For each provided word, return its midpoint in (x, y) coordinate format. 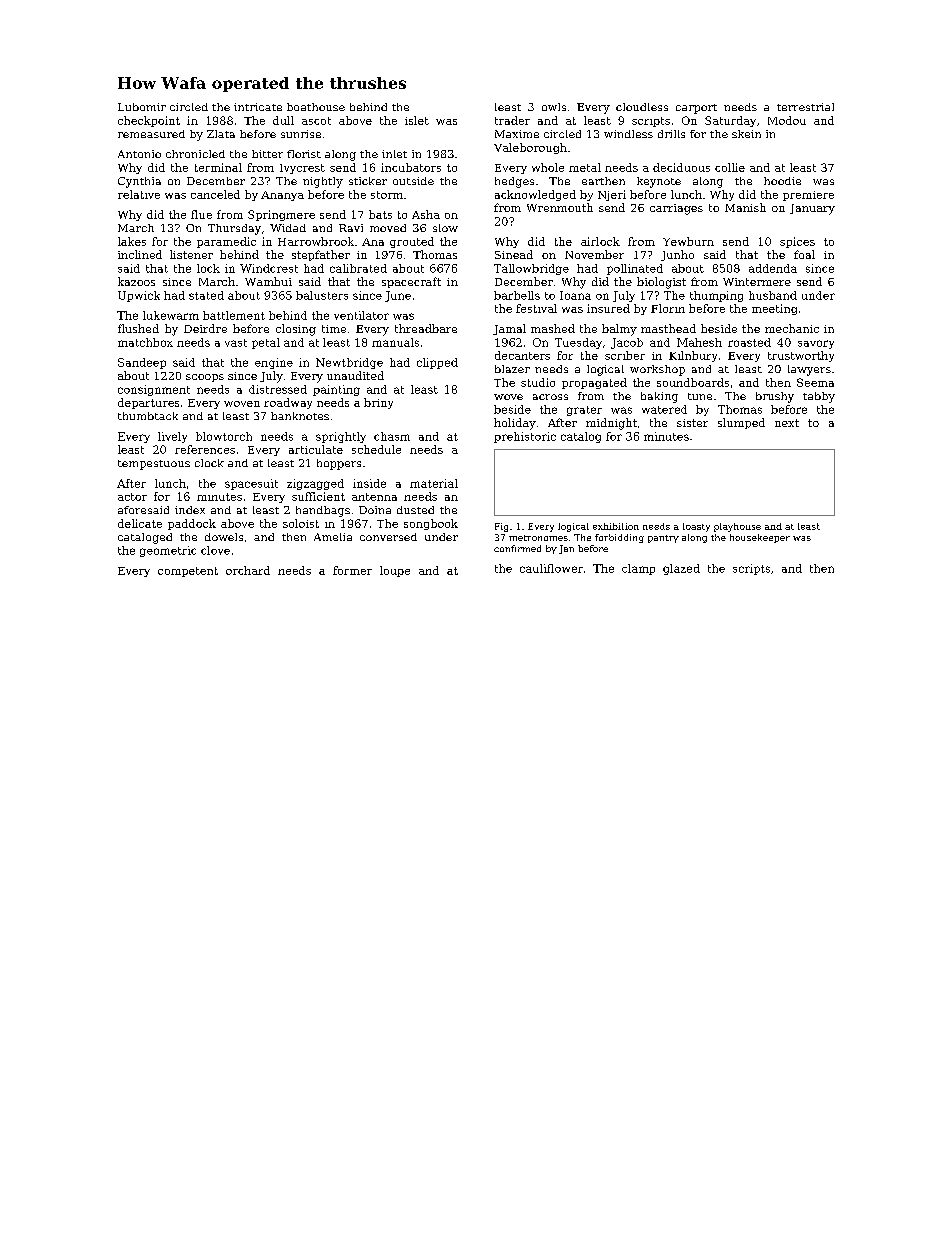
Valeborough (530, 148)
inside (369, 483)
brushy (775, 397)
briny (378, 403)
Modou (787, 120)
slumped (741, 423)
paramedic (226, 242)
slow (445, 228)
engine (274, 363)
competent (188, 572)
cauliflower (551, 568)
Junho (677, 255)
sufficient (318, 496)
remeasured (151, 134)
